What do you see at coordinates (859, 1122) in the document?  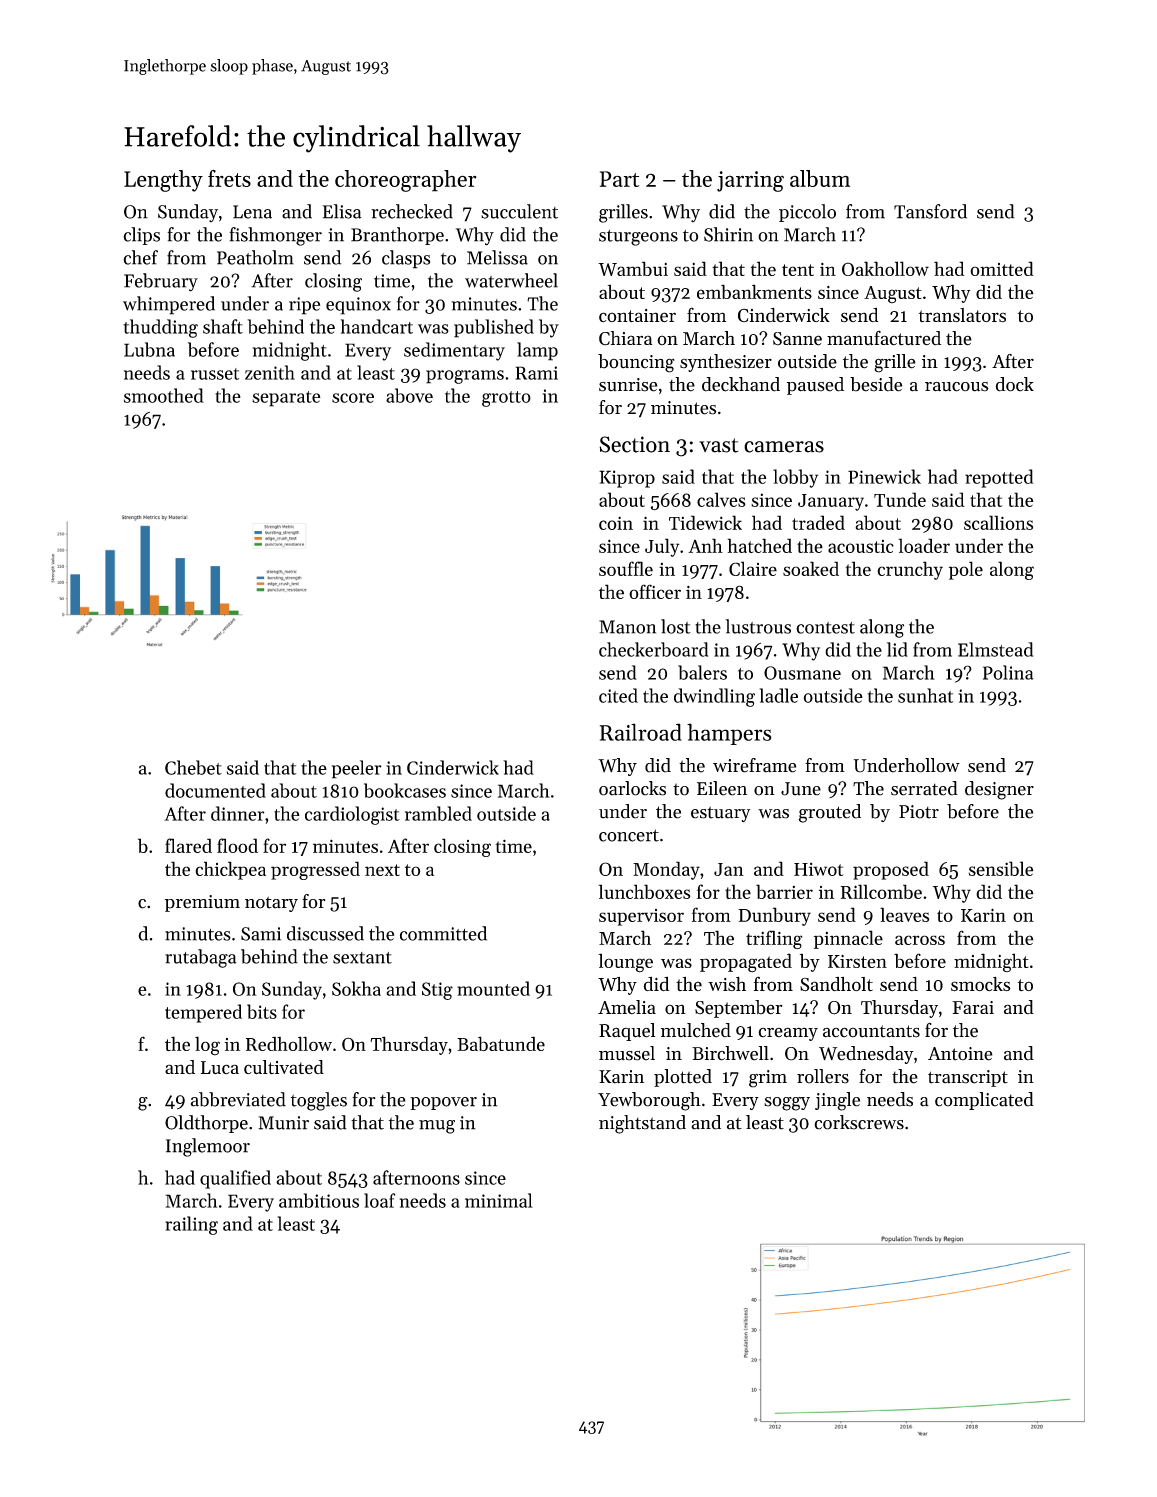 I see `corkscrews` at bounding box center [859, 1122].
